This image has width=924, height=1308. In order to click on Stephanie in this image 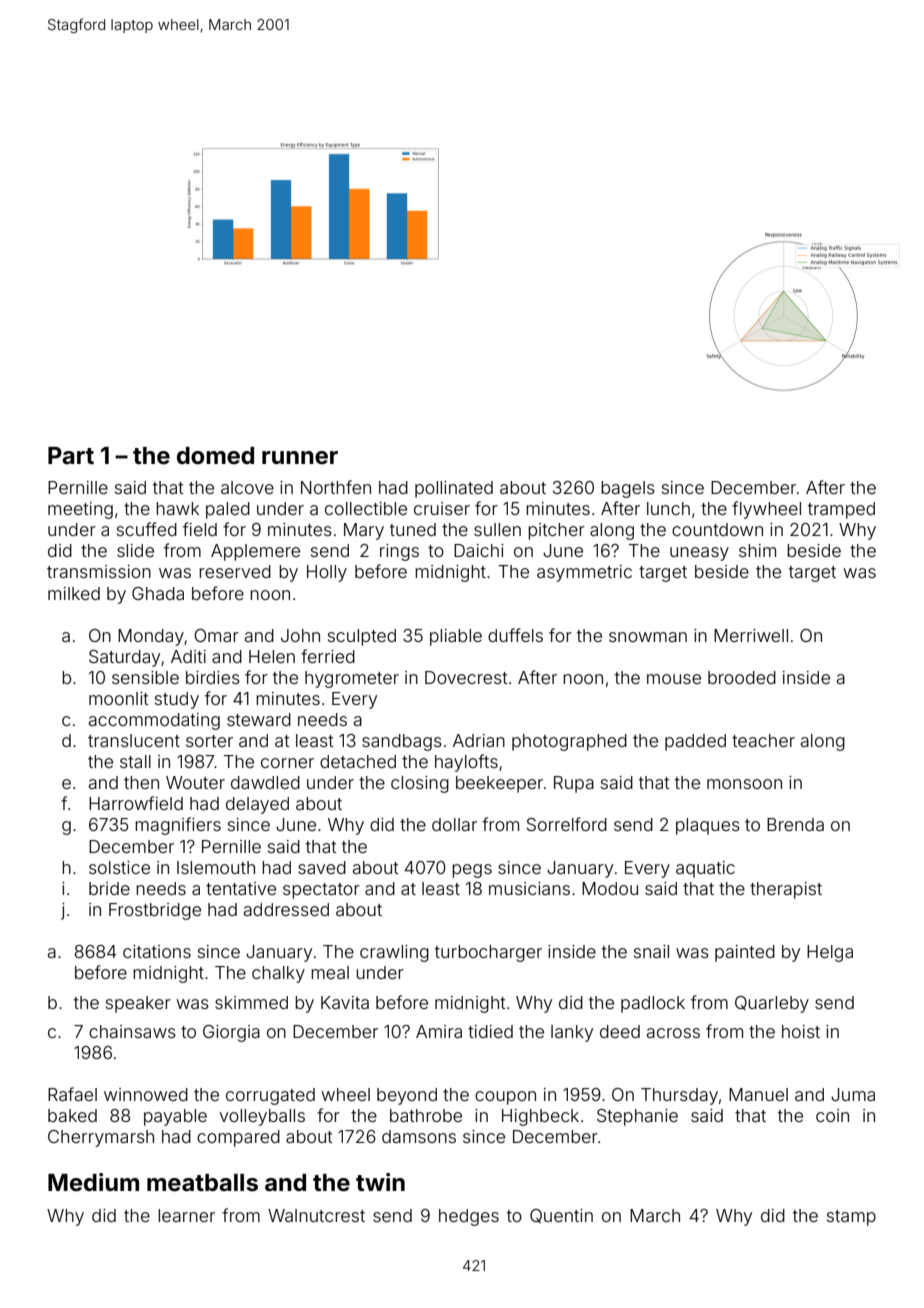, I will do `click(637, 1117)`.
